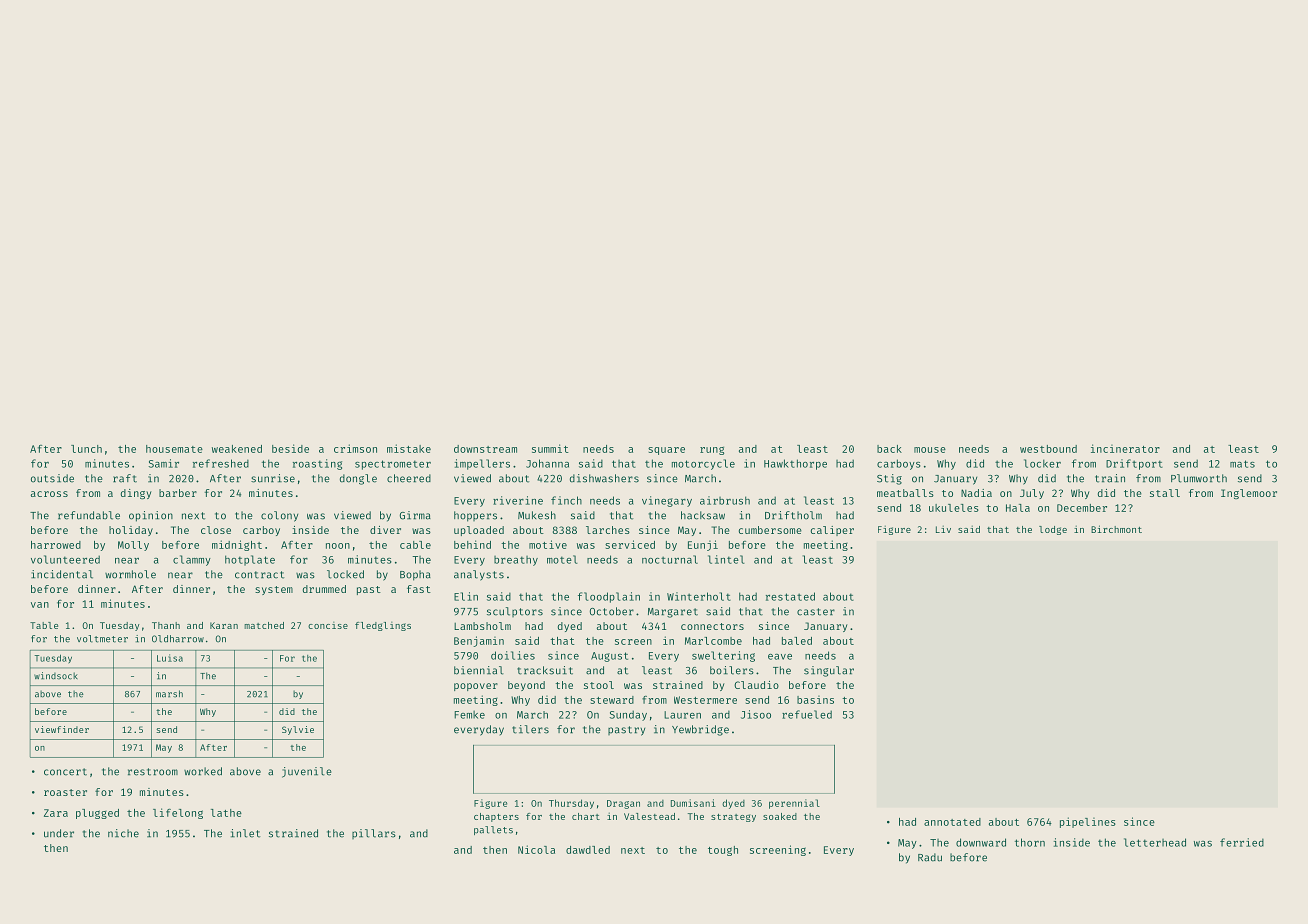 The width and height of the page is (1308, 924). Describe the element at coordinates (1125, 448) in the page. I see `incinerator` at that location.
